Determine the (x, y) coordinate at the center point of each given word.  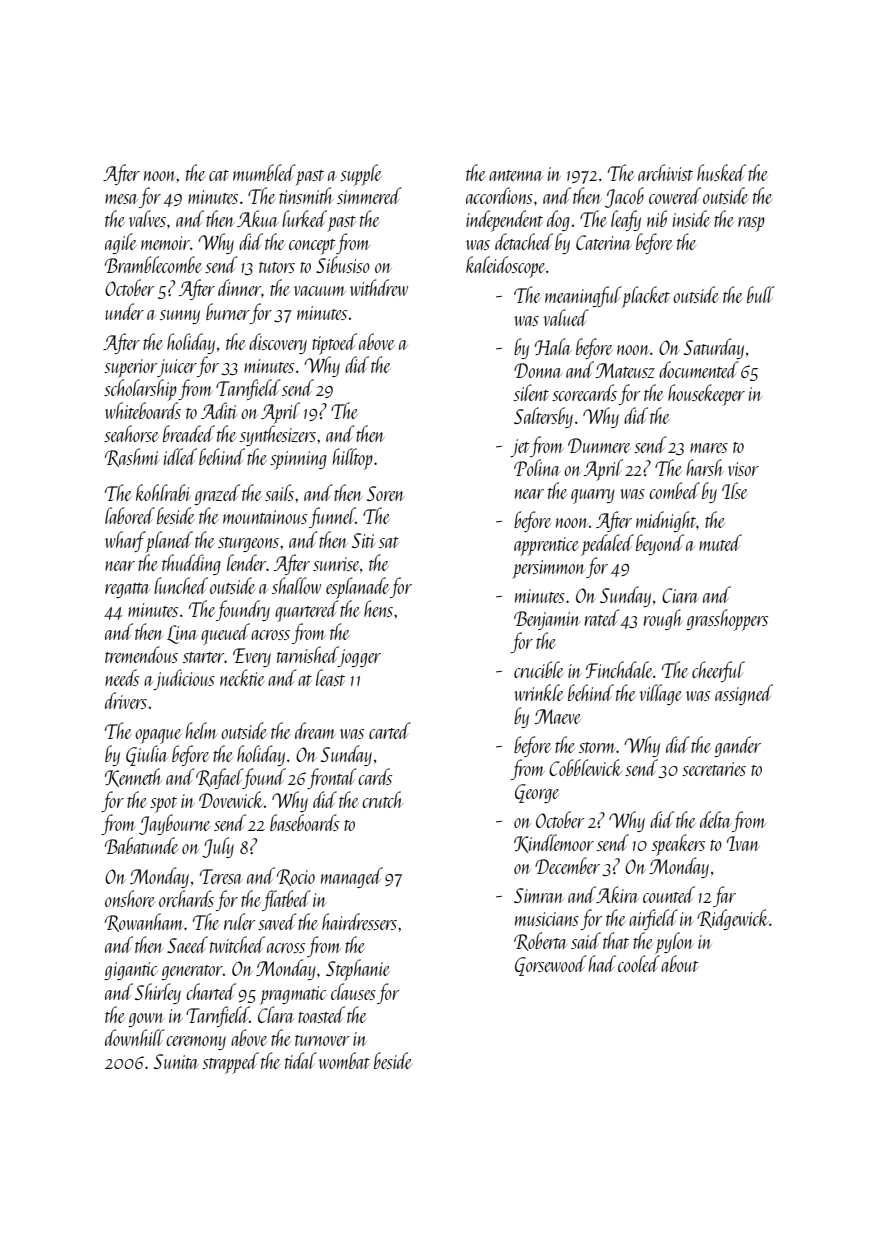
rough (663, 619)
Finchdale (619, 669)
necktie (242, 677)
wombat (344, 1060)
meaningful (583, 296)
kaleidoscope (505, 267)
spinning (298, 460)
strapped (230, 1063)
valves (147, 218)
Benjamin (547, 620)
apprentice (546, 546)
